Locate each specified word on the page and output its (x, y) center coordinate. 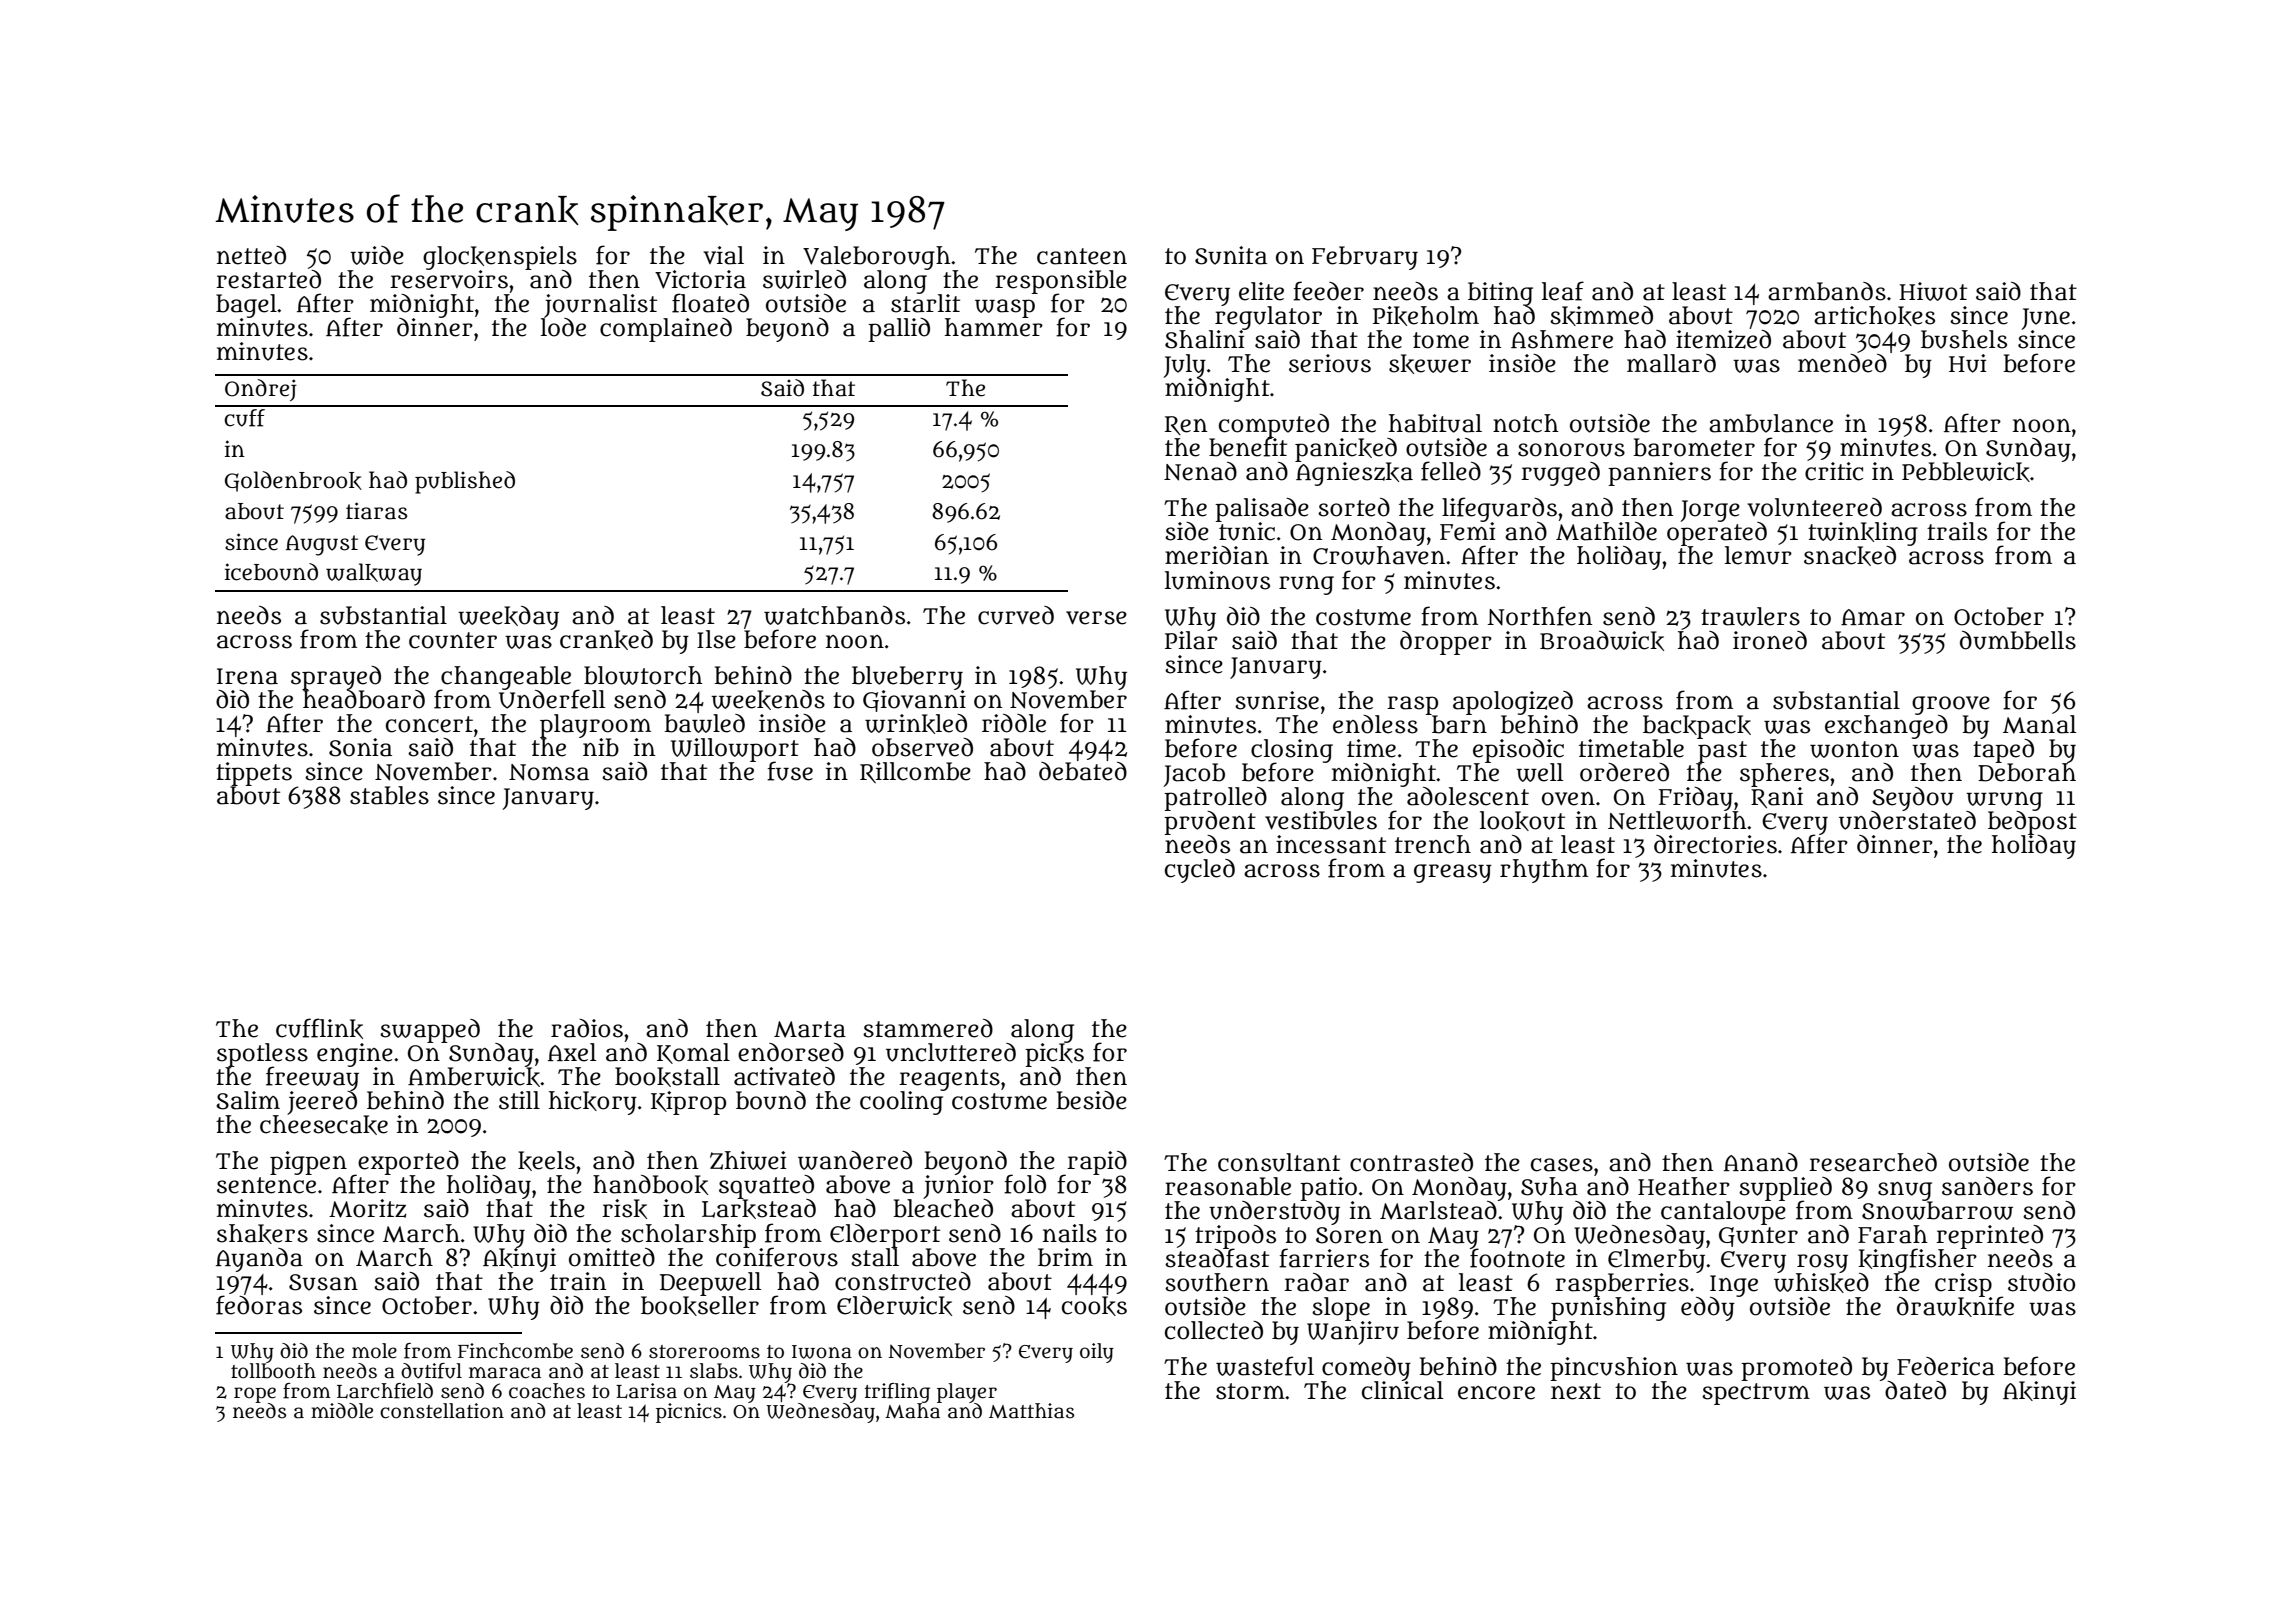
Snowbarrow (1937, 1210)
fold (1025, 1184)
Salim (248, 1100)
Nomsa (549, 772)
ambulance (1771, 423)
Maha (912, 1411)
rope (255, 1395)
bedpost (2032, 823)
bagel (246, 306)
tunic (1247, 531)
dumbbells (2018, 640)
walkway (374, 574)
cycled (1200, 871)
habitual (1435, 423)
